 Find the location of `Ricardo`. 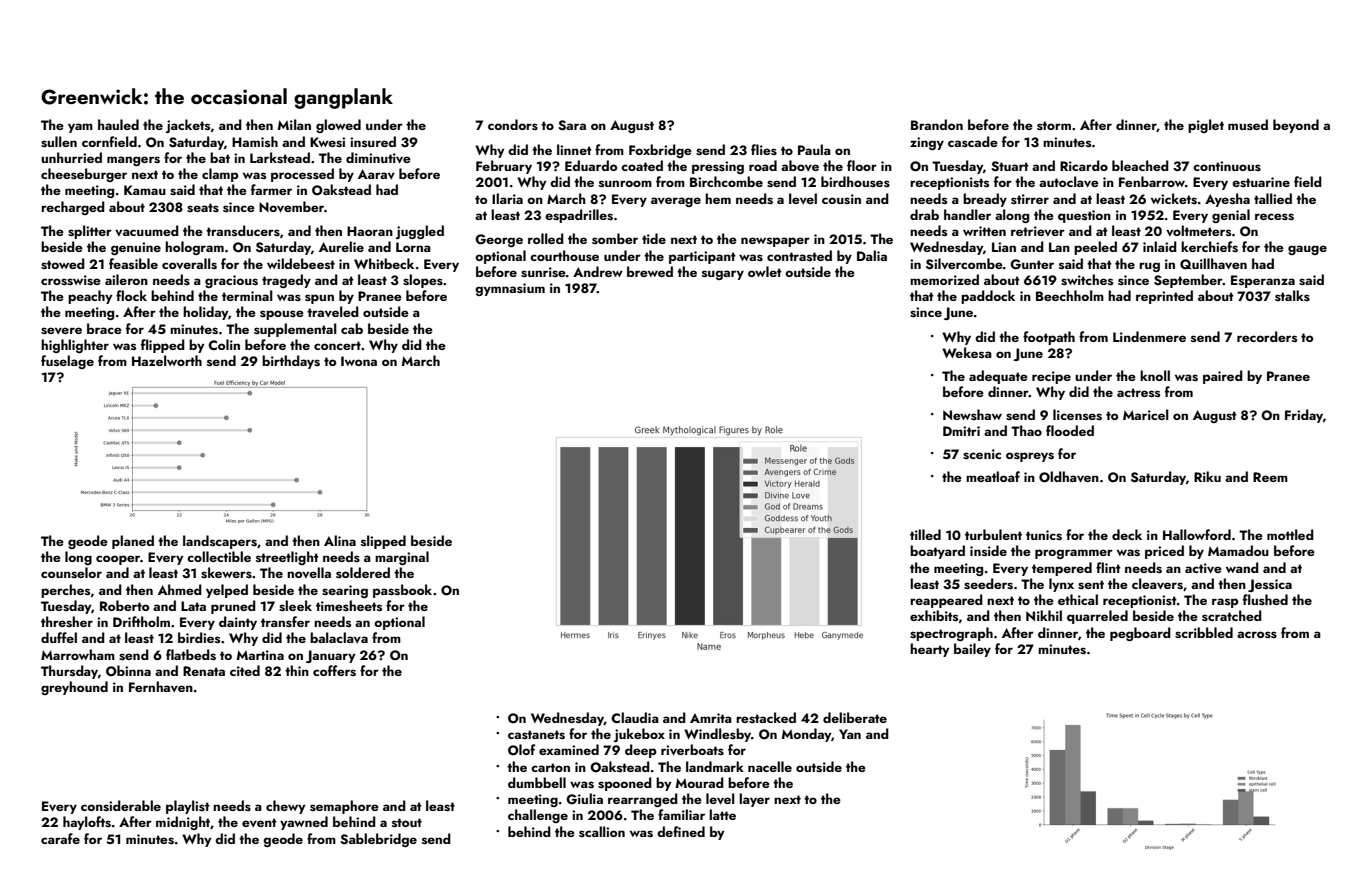

Ricardo is located at coordinates (1084, 165).
